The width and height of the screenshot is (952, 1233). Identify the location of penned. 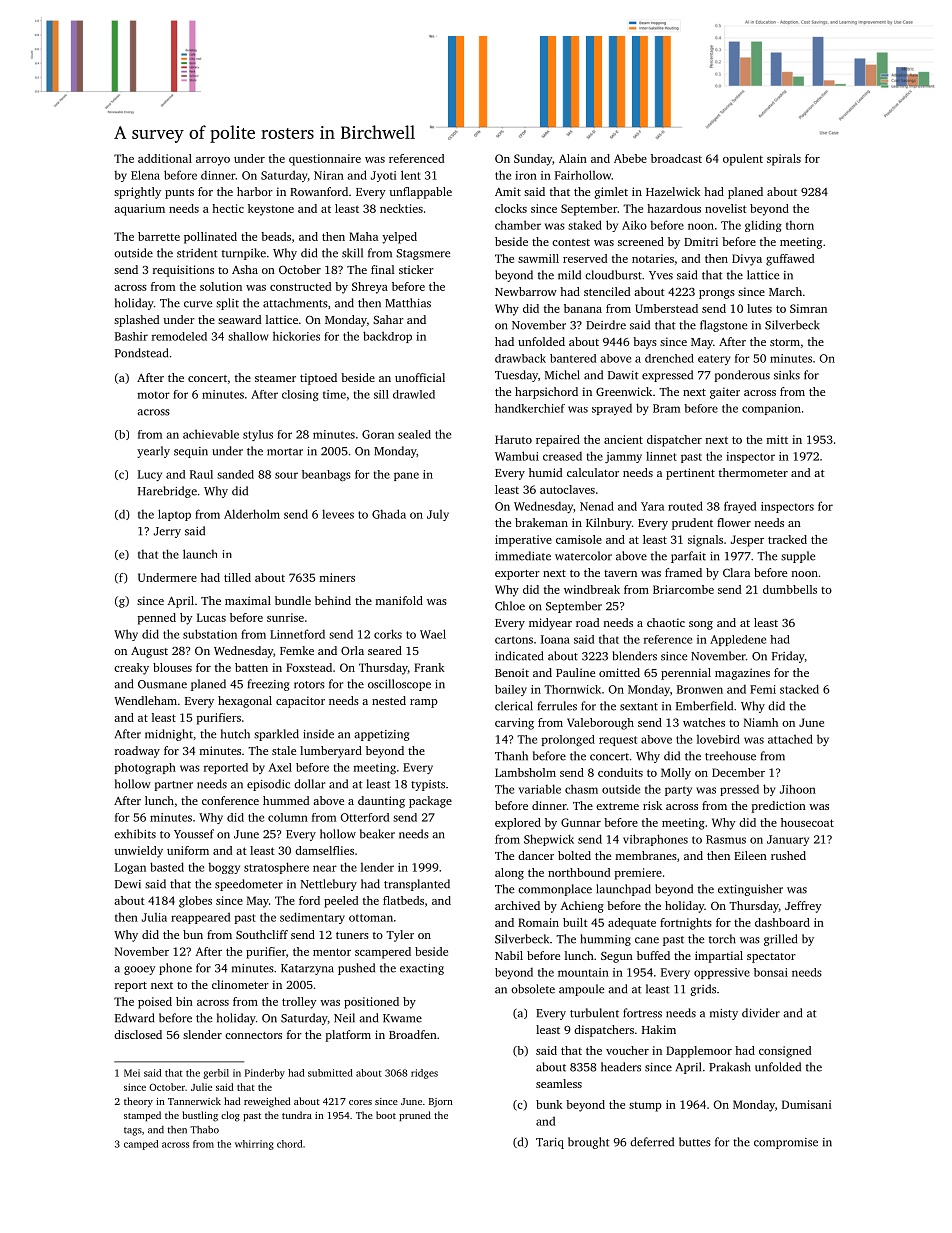
(157, 619).
